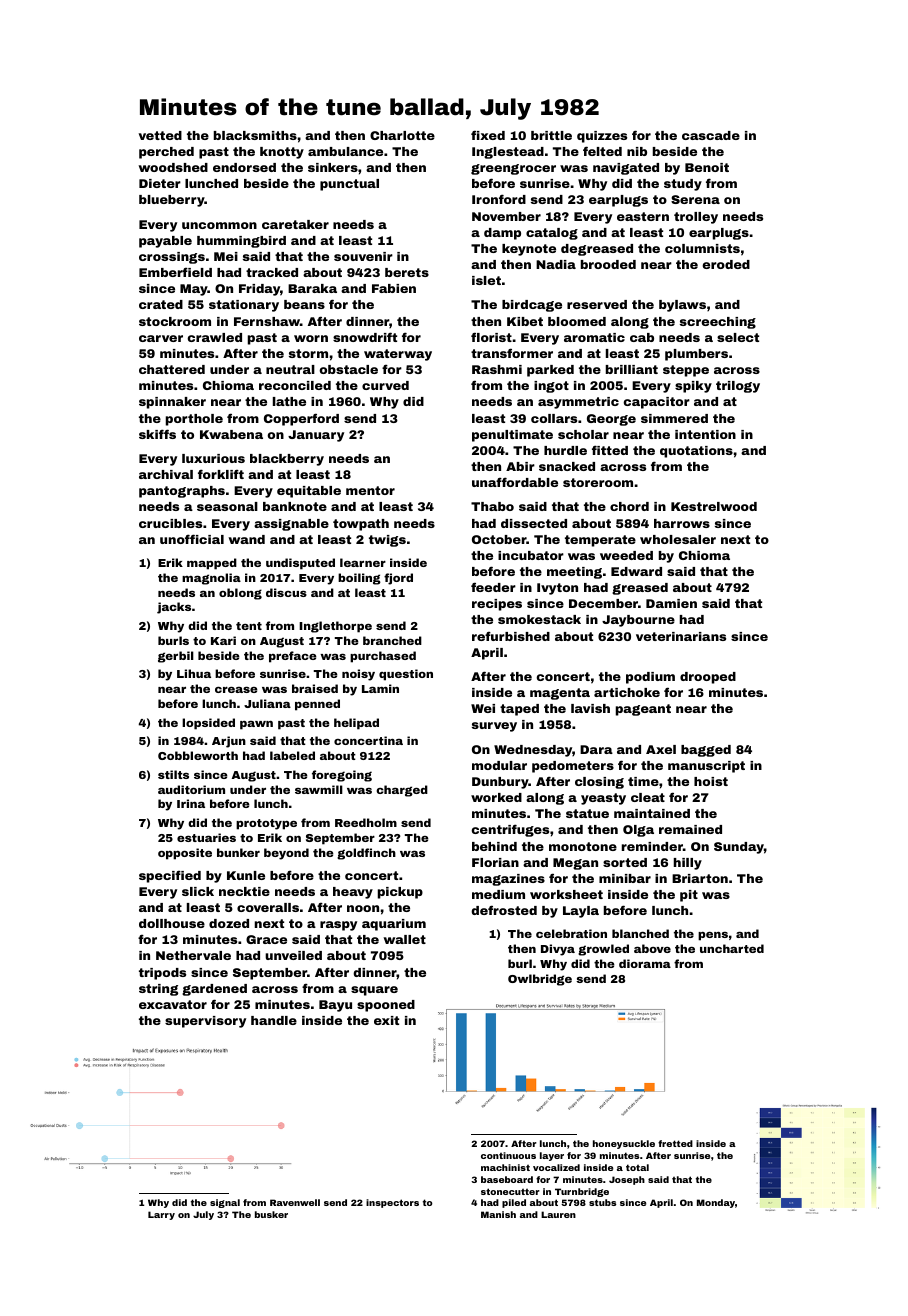 Image resolution: width=908 pixels, height=1316 pixels. What do you see at coordinates (398, 355) in the screenshot?
I see `waterway` at bounding box center [398, 355].
